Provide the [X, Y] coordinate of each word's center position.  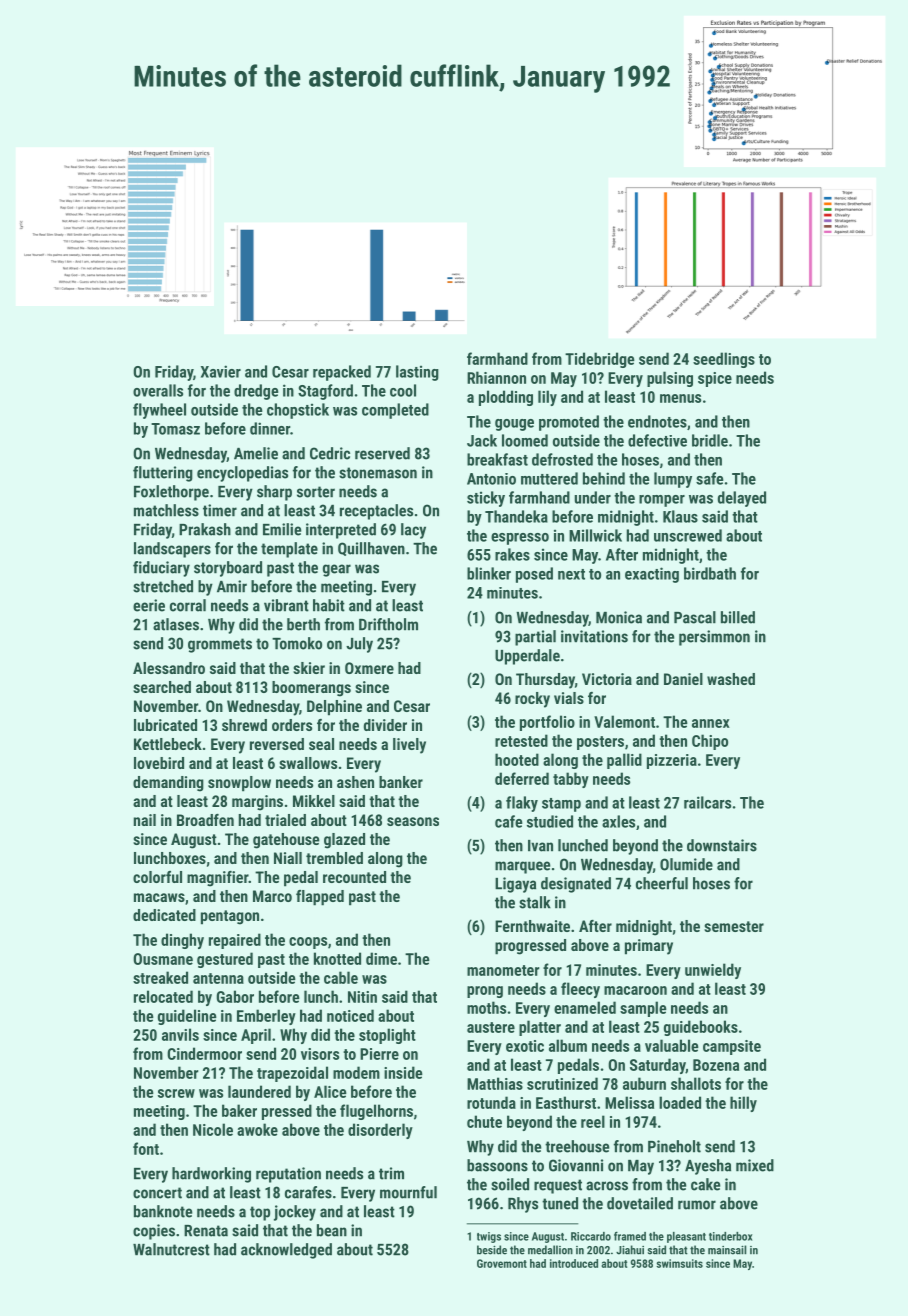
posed [534, 575]
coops [308, 943]
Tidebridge [600, 360]
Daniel [683, 679]
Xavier [221, 371]
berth [303, 624]
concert [157, 1193]
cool [403, 390]
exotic [525, 1046]
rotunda [491, 1102]
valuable [672, 1045]
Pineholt [674, 1146]
